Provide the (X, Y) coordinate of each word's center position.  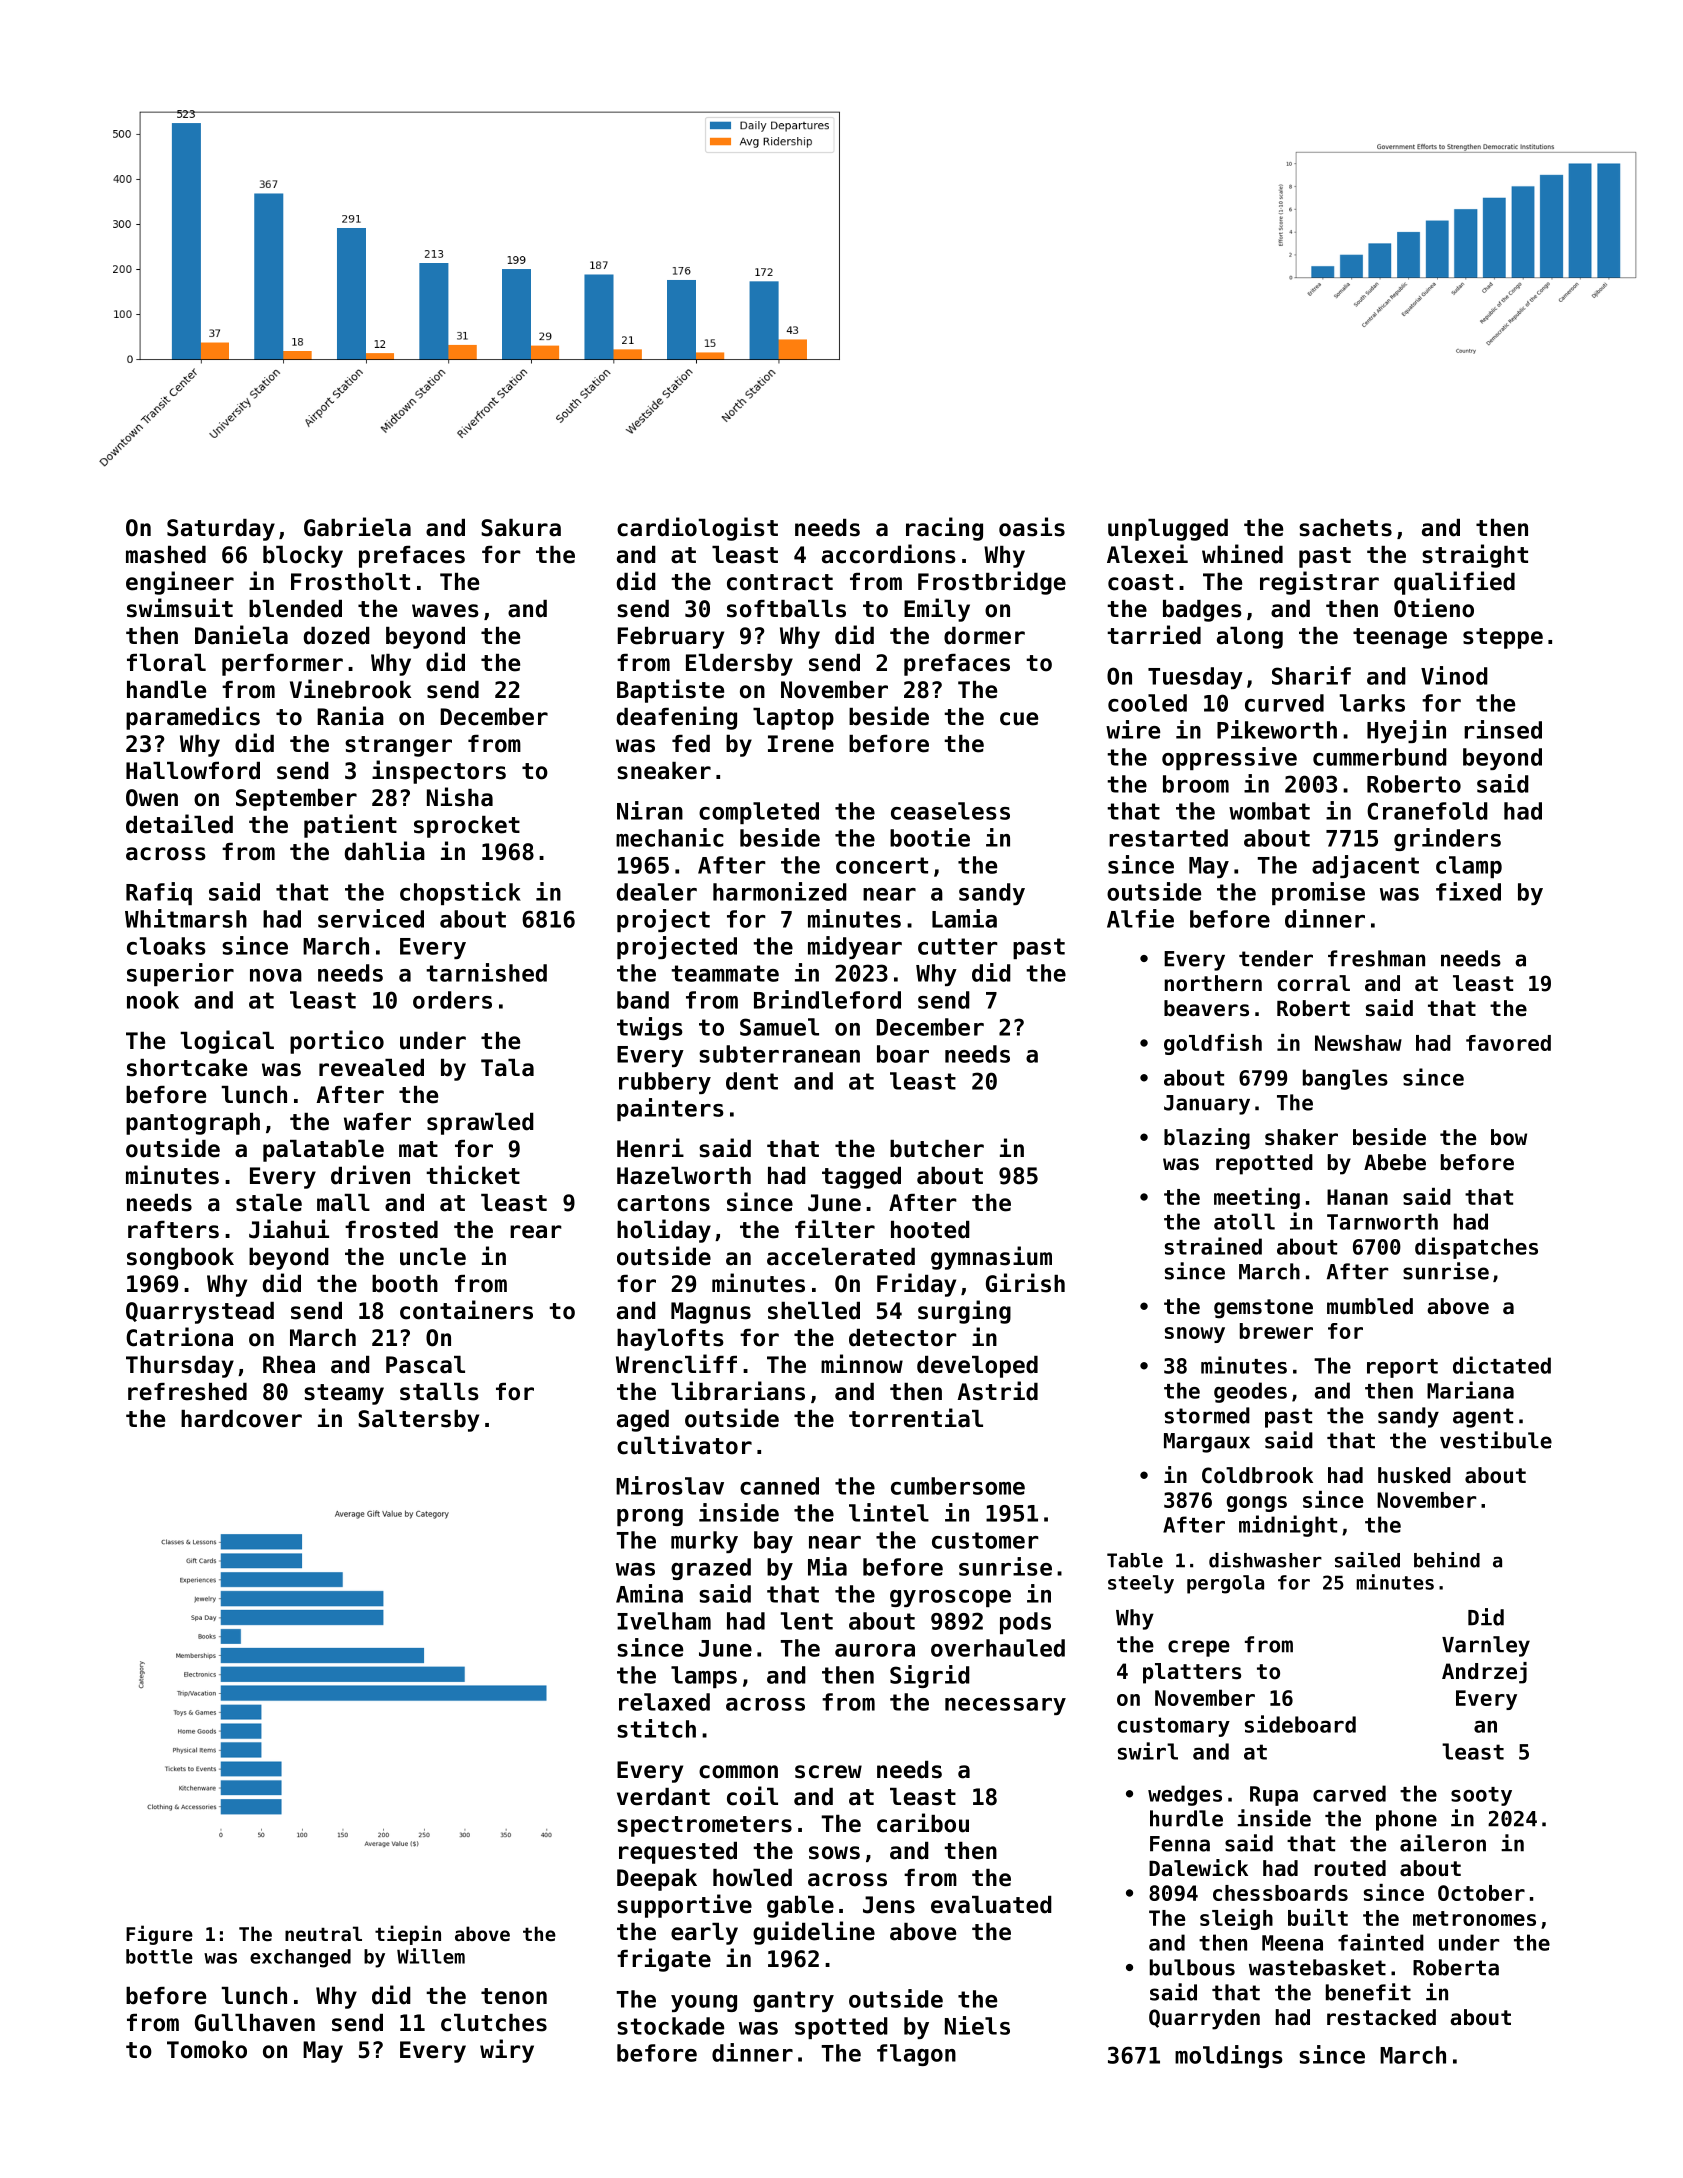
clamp (1469, 867)
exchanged (300, 1958)
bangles (1345, 1079)
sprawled (480, 1124)
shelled (814, 1311)
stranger (398, 746)
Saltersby (418, 1421)
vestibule (1496, 1440)
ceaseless (950, 811)
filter (835, 1229)
